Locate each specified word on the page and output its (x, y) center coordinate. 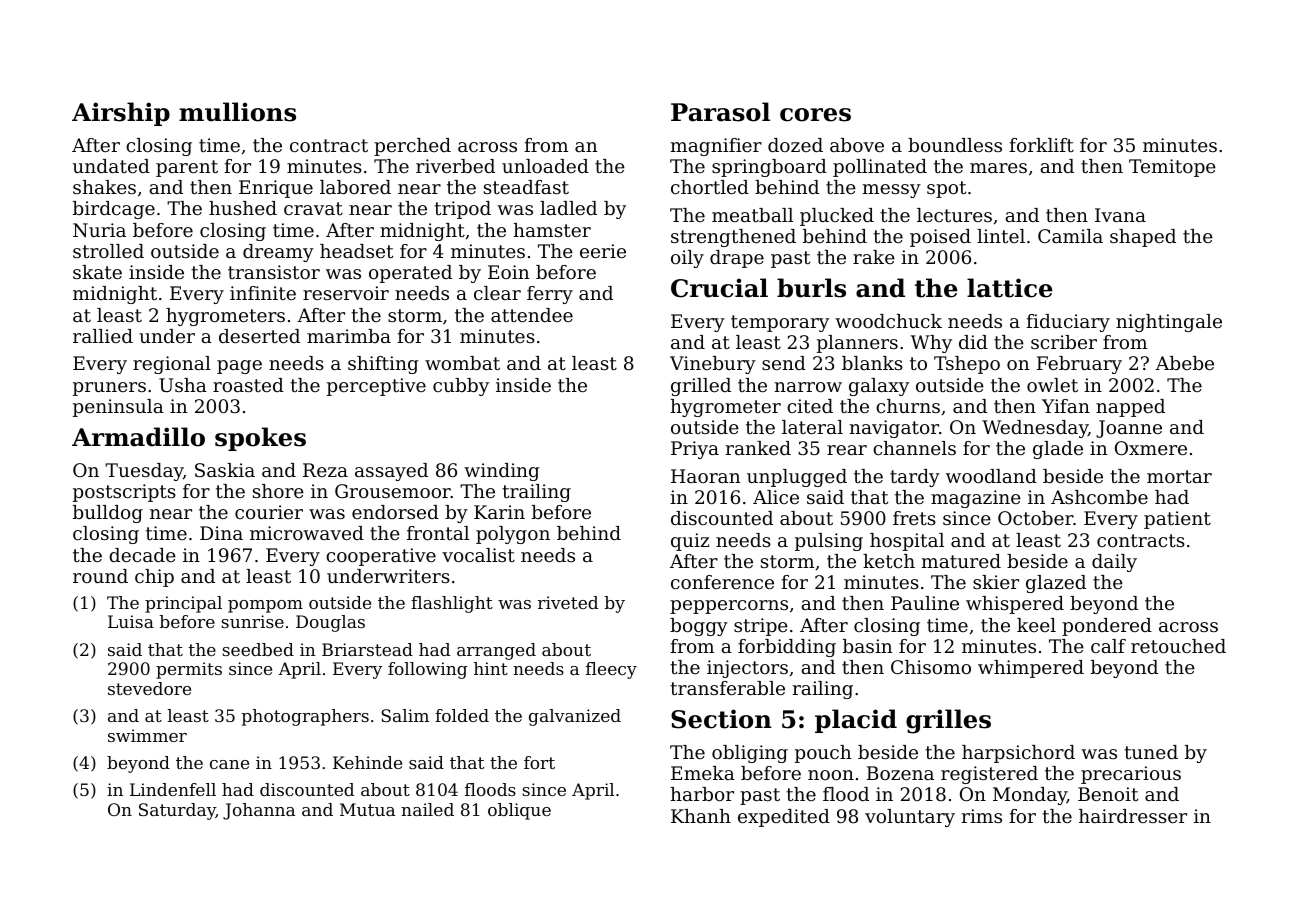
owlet (1052, 385)
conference (722, 582)
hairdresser (1133, 816)
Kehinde (367, 762)
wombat (462, 363)
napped (1130, 408)
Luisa (131, 621)
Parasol (720, 112)
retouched (1178, 646)
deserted (259, 336)
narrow (808, 387)
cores (815, 115)
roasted (248, 385)
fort (539, 762)
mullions (237, 112)
